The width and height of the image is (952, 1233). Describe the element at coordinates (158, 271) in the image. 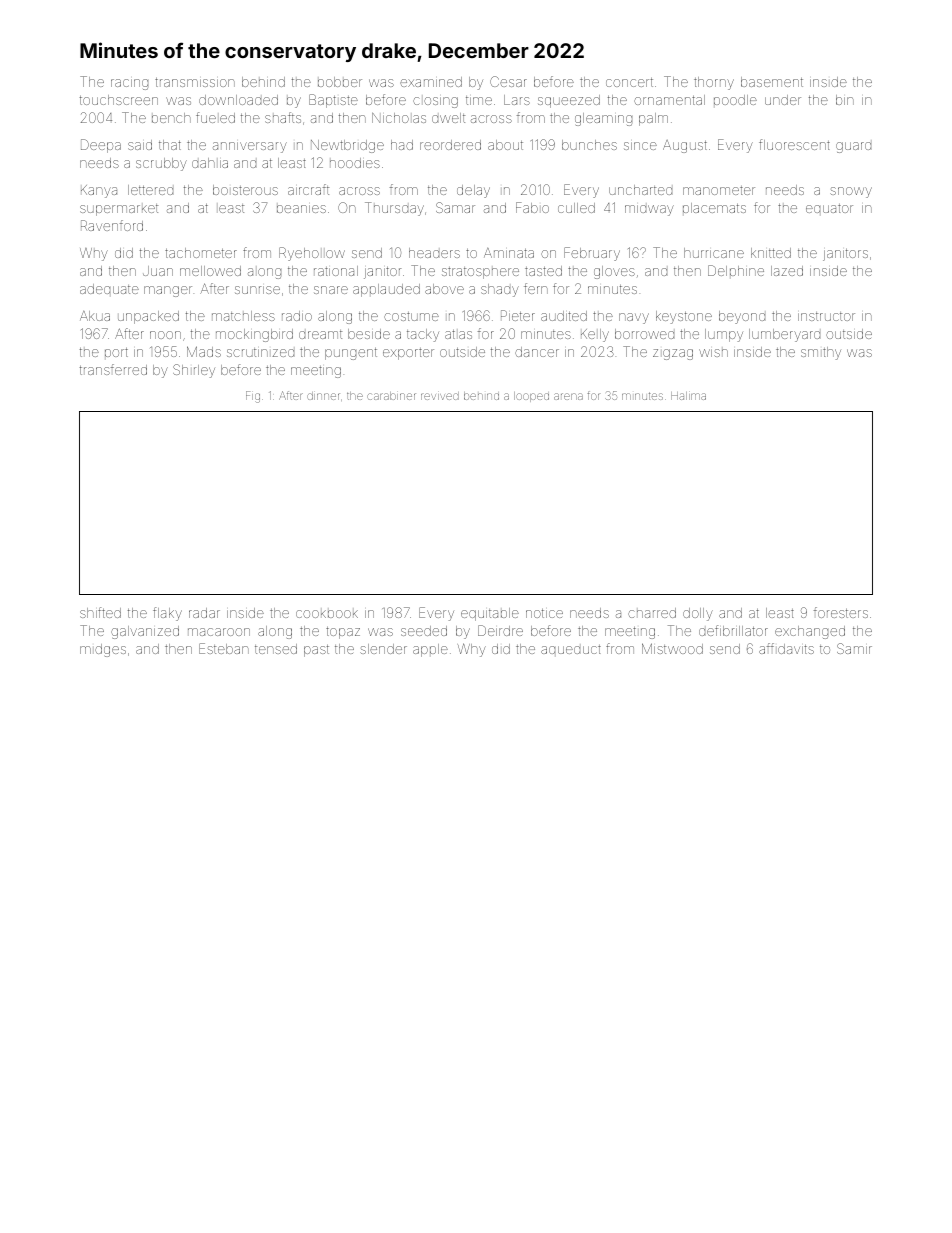

I see `Juan` at that location.
